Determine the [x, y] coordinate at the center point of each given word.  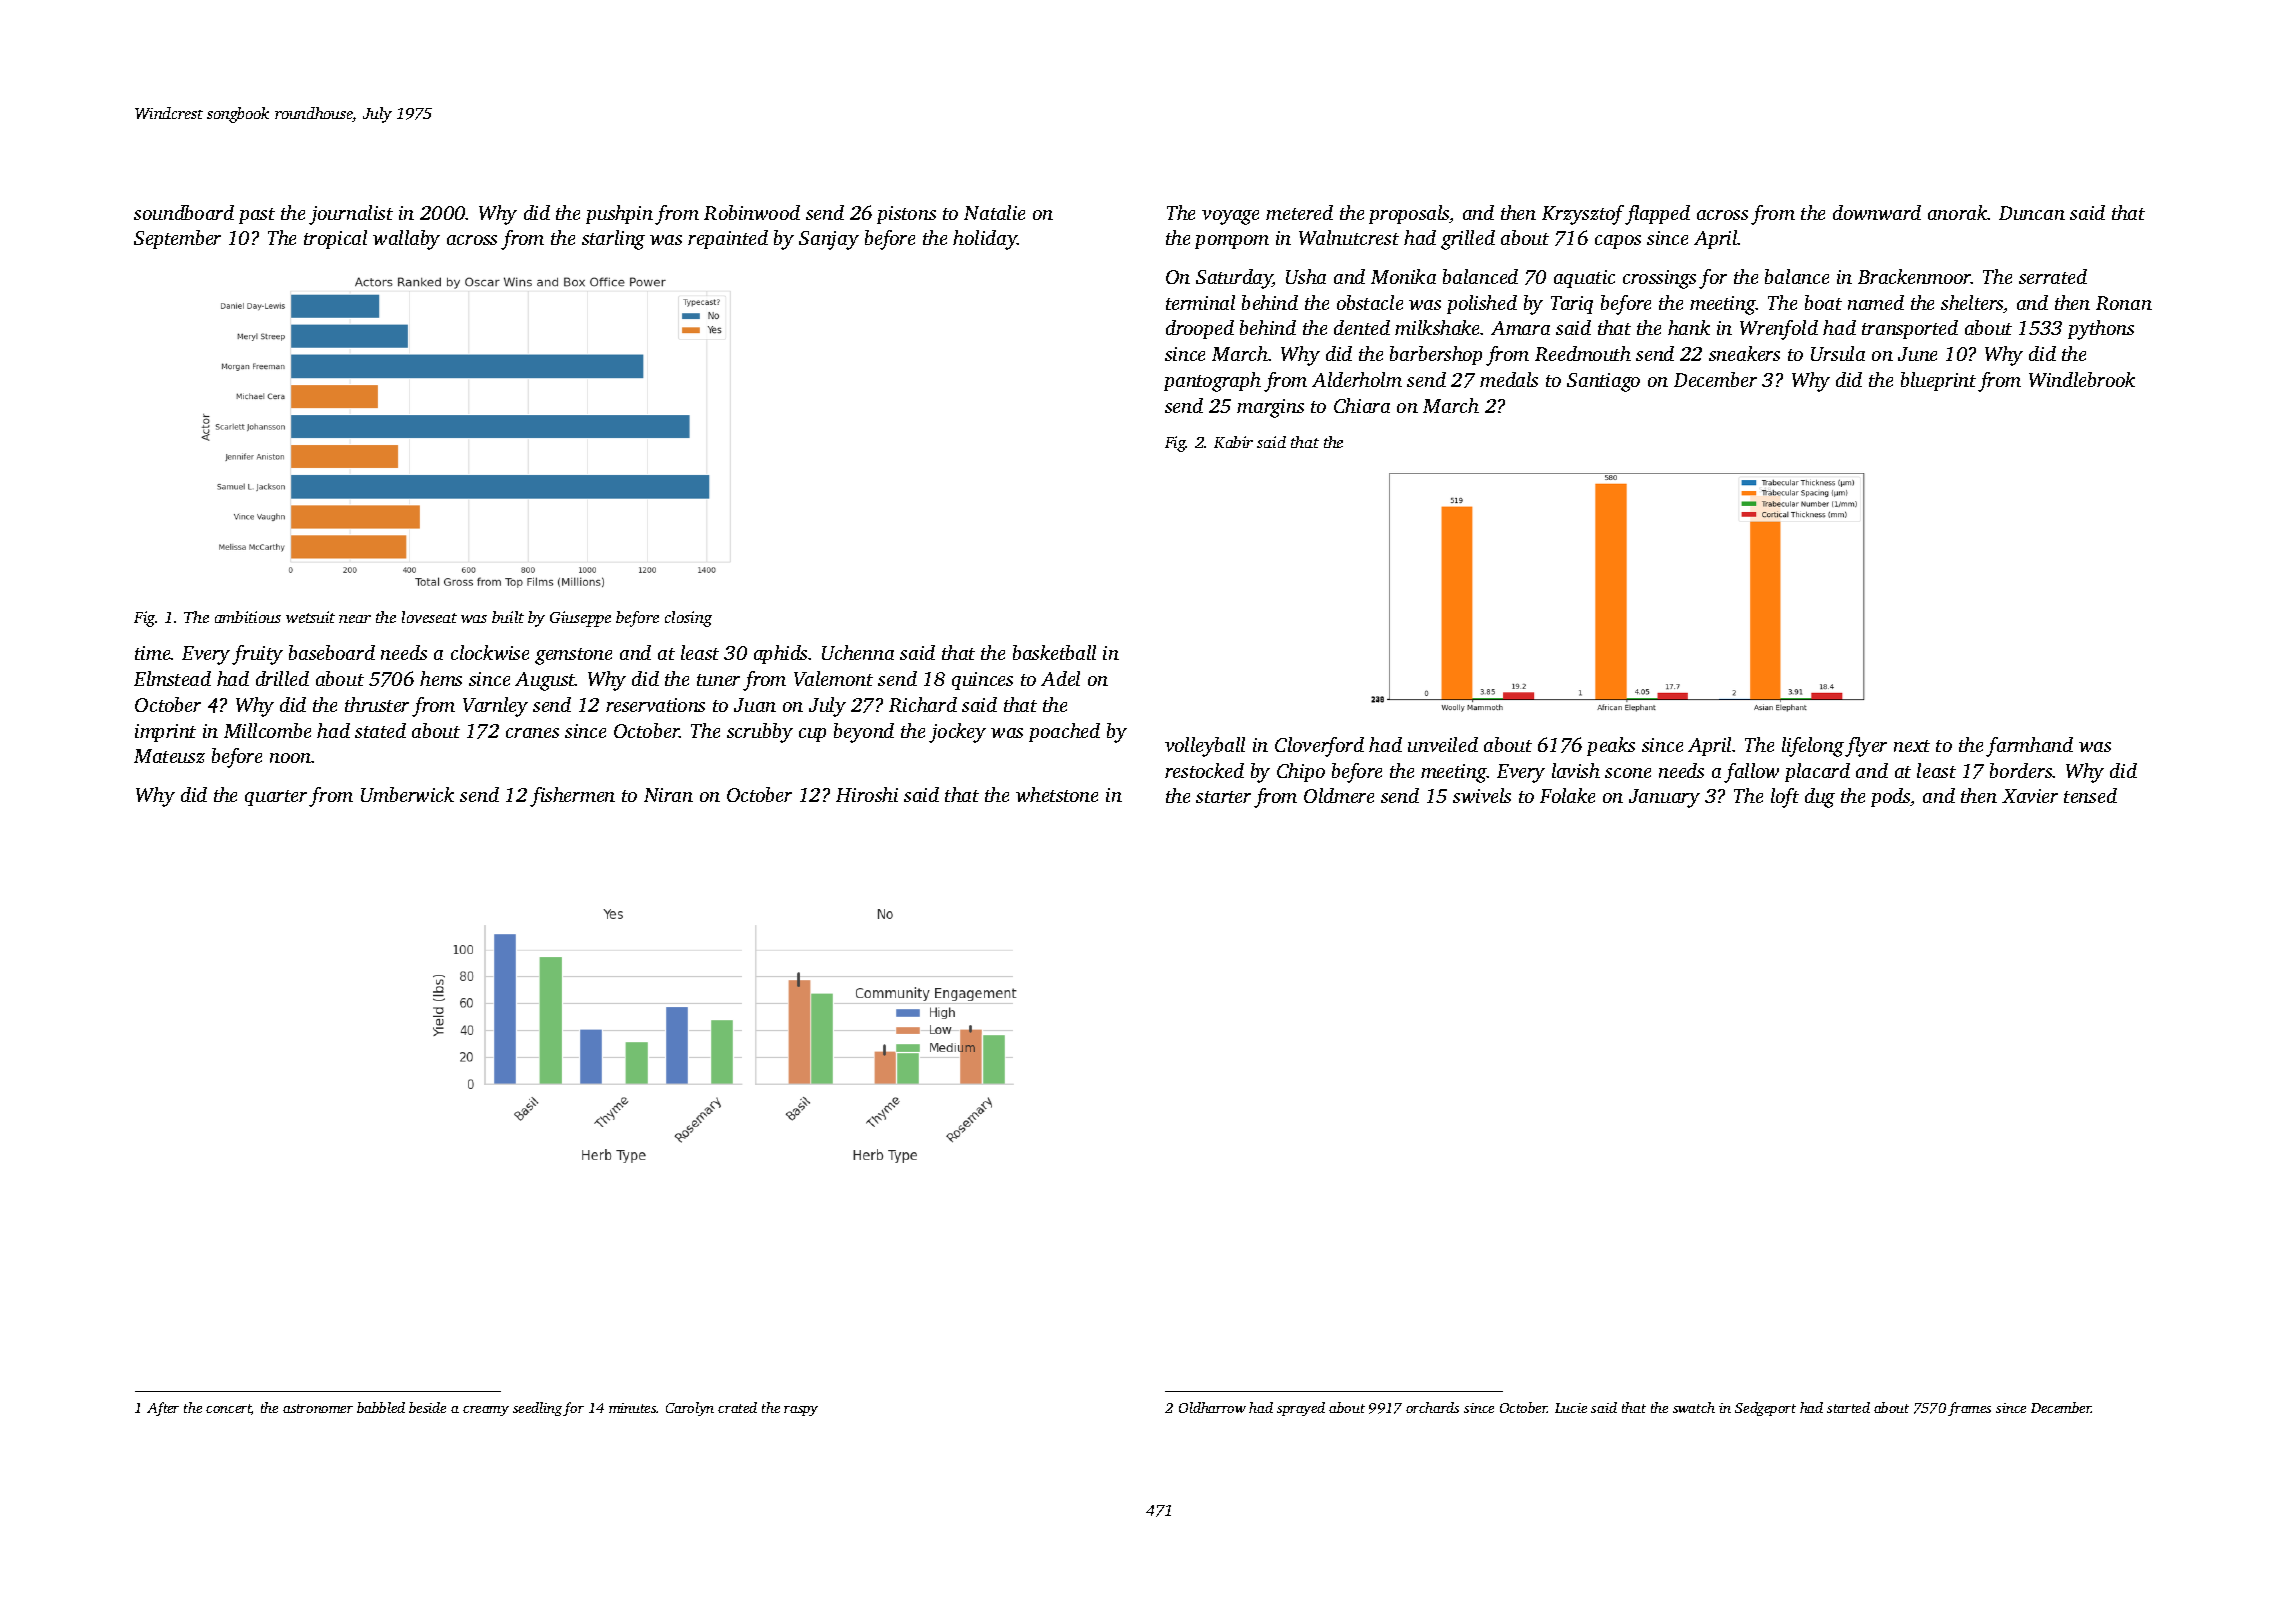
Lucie [1571, 1408]
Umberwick [407, 794]
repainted [728, 239]
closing [688, 619]
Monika [1403, 276]
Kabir [1233, 442]
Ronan [2124, 303]
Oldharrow [1212, 1407]
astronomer [318, 1408]
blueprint [1938, 381]
